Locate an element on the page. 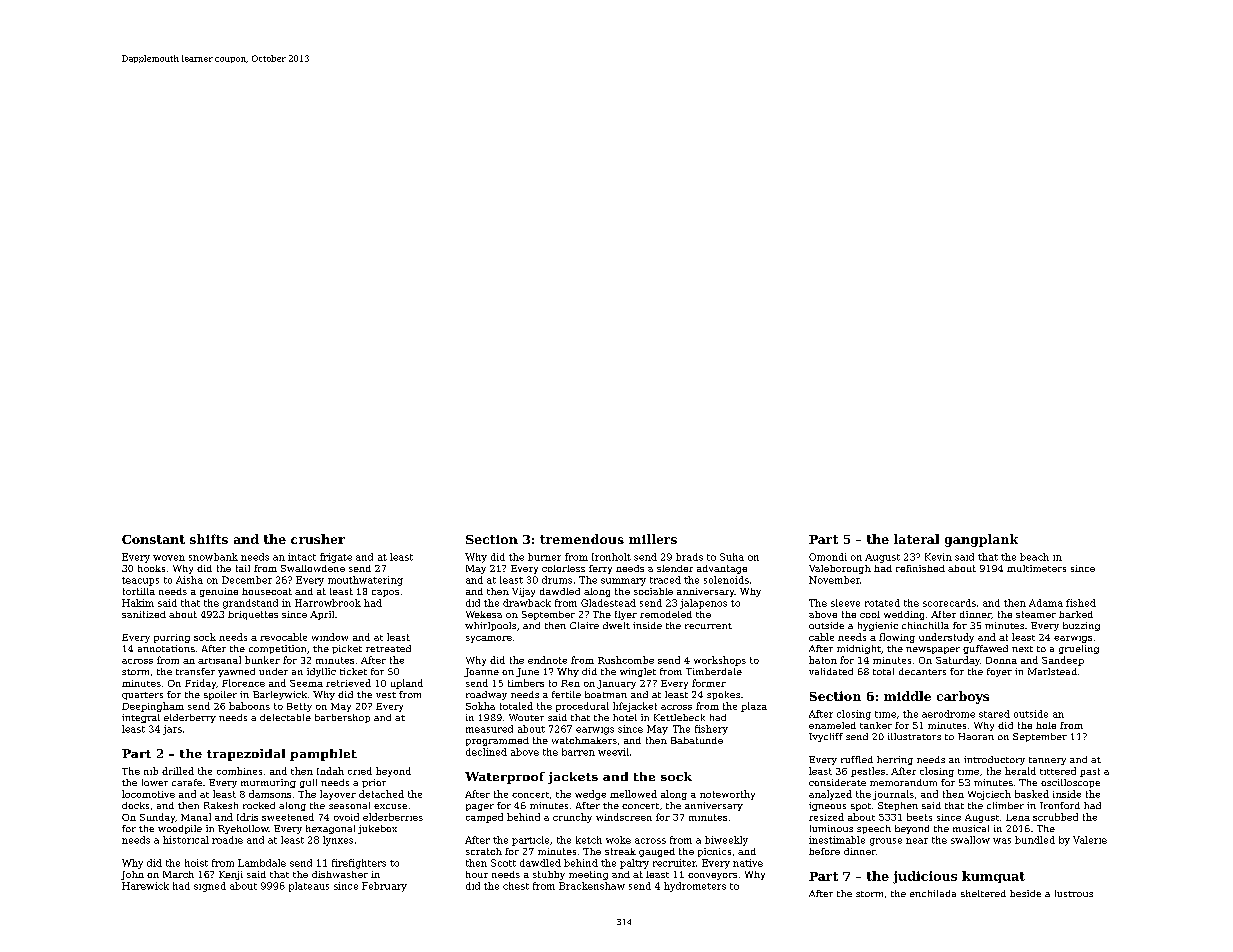 The width and height of the image is (1233, 952). Valeborough is located at coordinates (840, 569).
